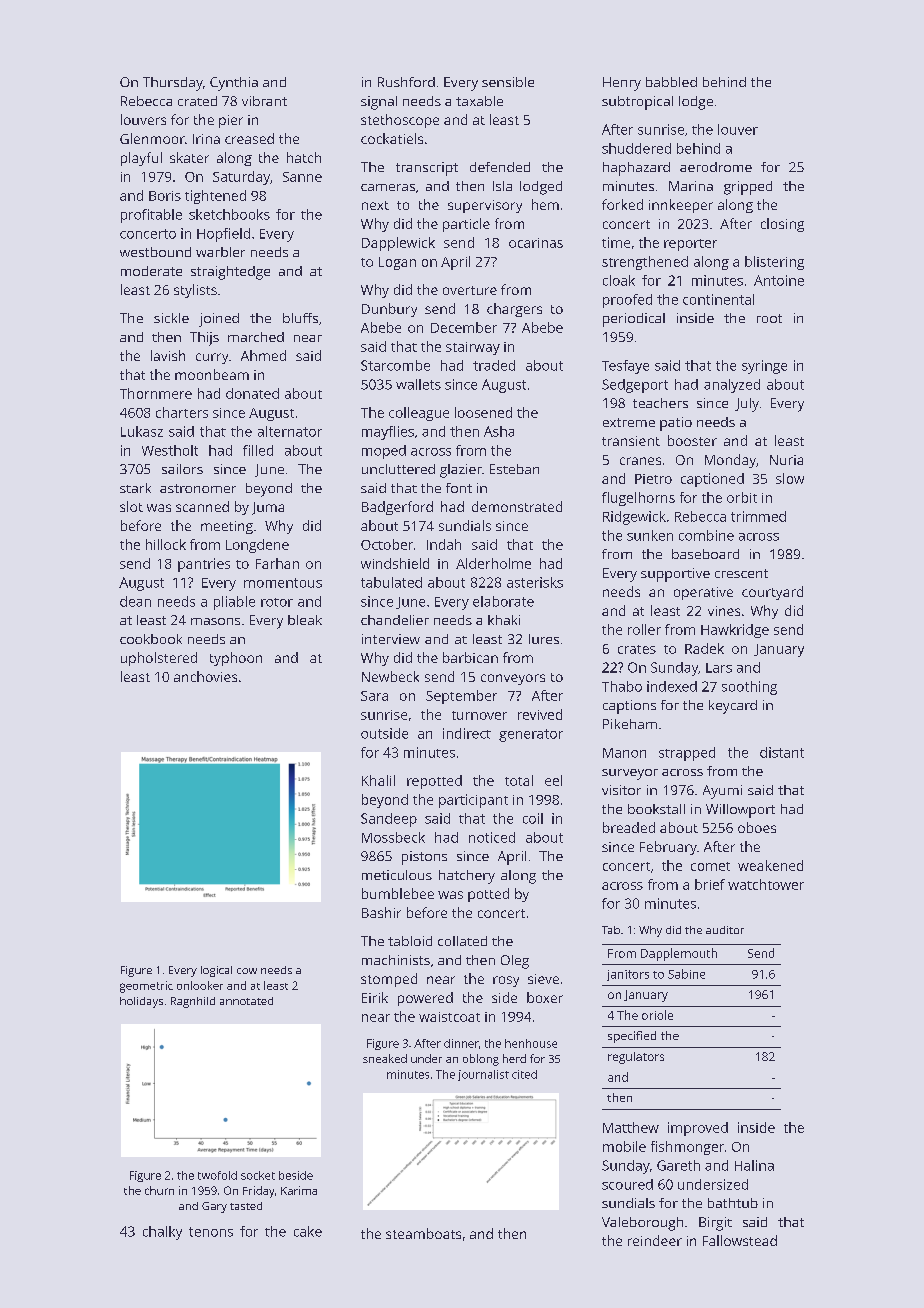 This document has height=1308, width=924. I want to click on geometric, so click(146, 987).
